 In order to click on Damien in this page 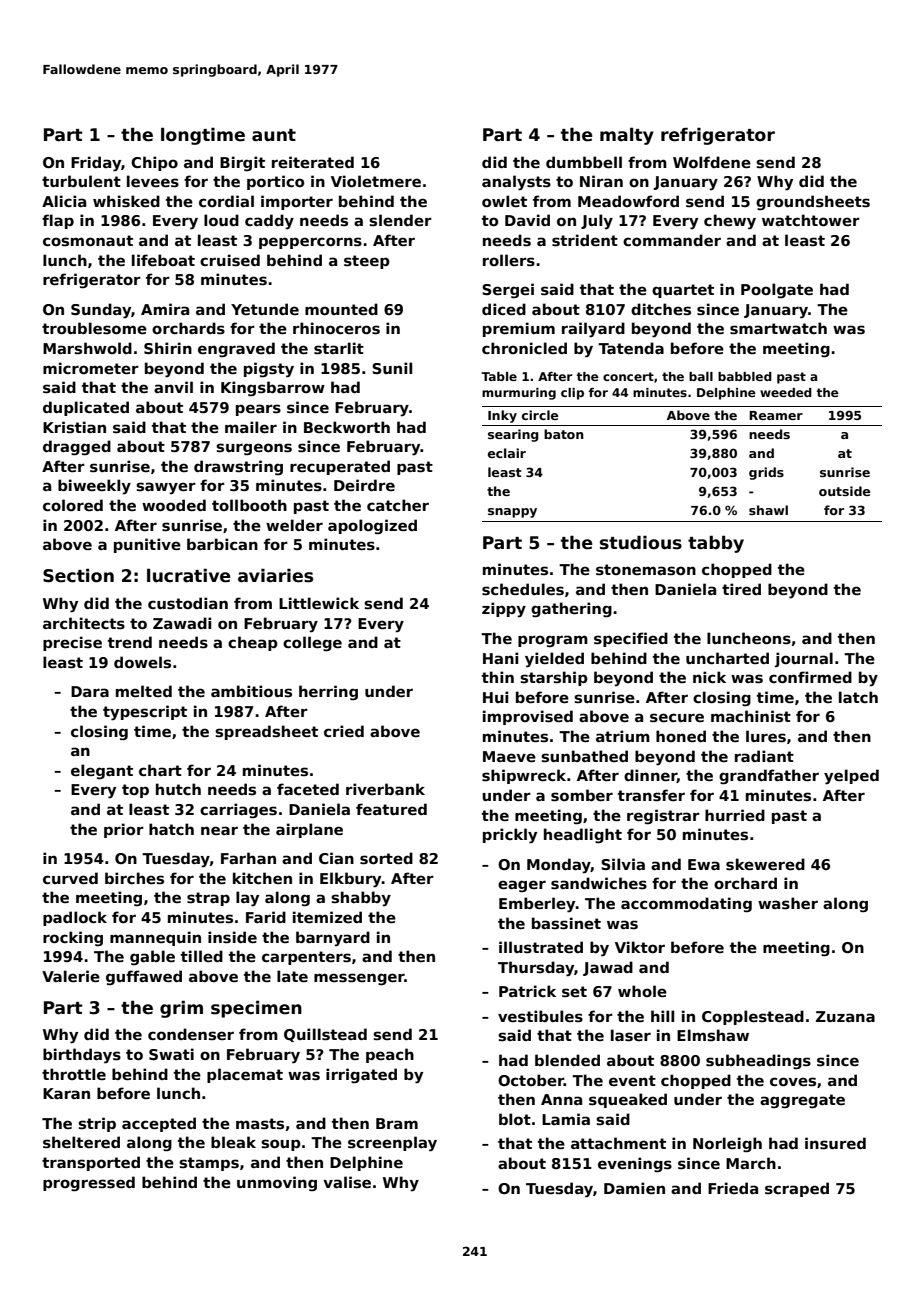, I will do `click(634, 1188)`.
